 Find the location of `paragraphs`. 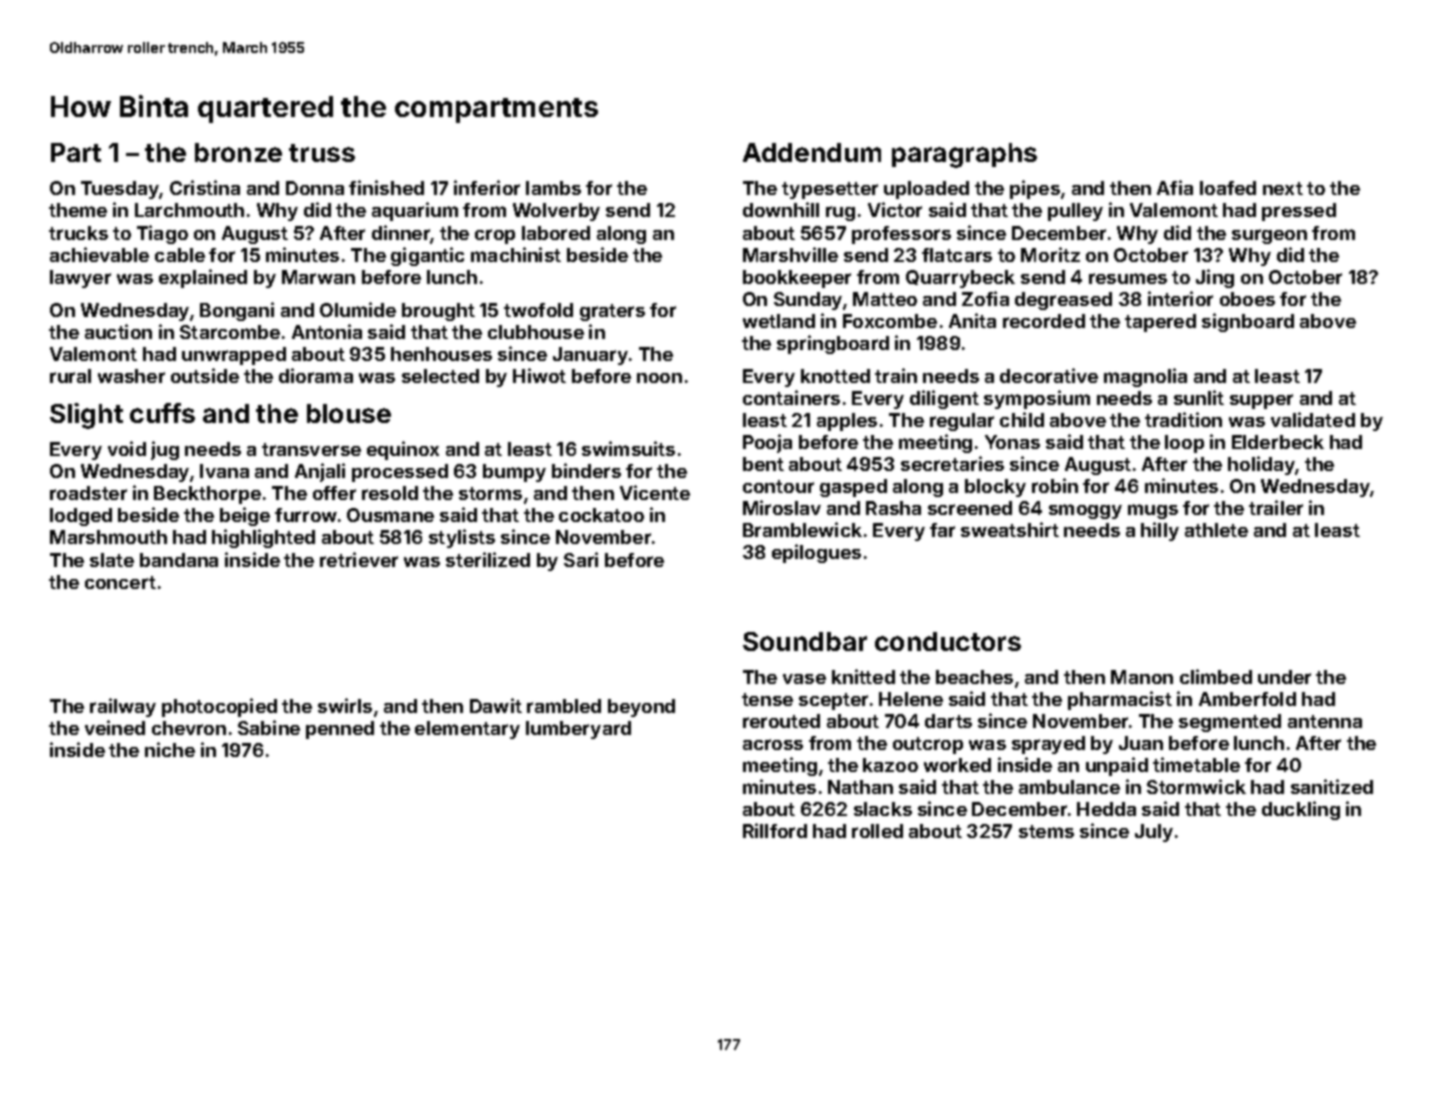

paragraphs is located at coordinates (964, 155).
